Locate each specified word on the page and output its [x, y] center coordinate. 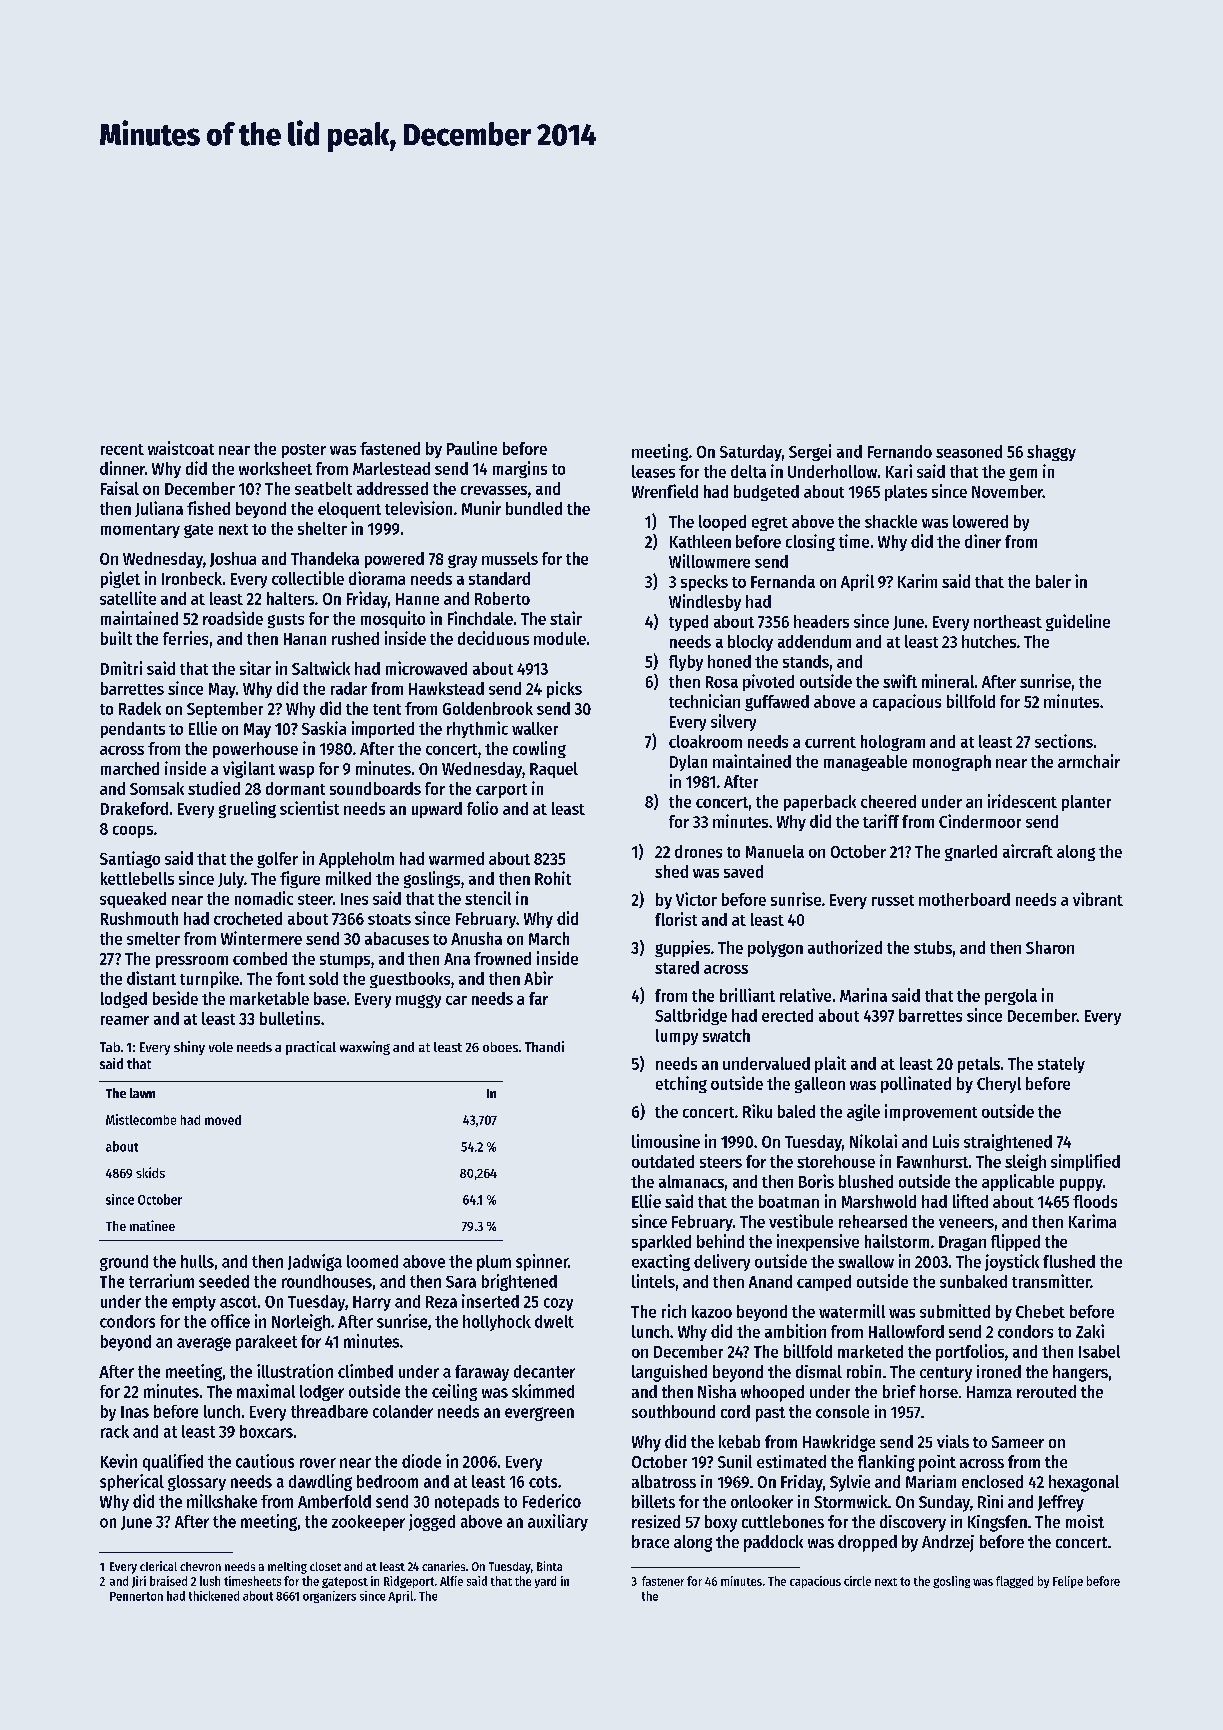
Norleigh [301, 1322]
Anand [770, 1281]
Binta [549, 1566]
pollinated [916, 1084]
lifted [970, 1201]
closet [325, 1566]
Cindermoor [980, 821]
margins [520, 469]
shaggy [1051, 453]
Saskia [324, 728]
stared [677, 967]
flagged [1014, 1582]
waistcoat [181, 448]
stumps [345, 961]
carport [501, 791]
